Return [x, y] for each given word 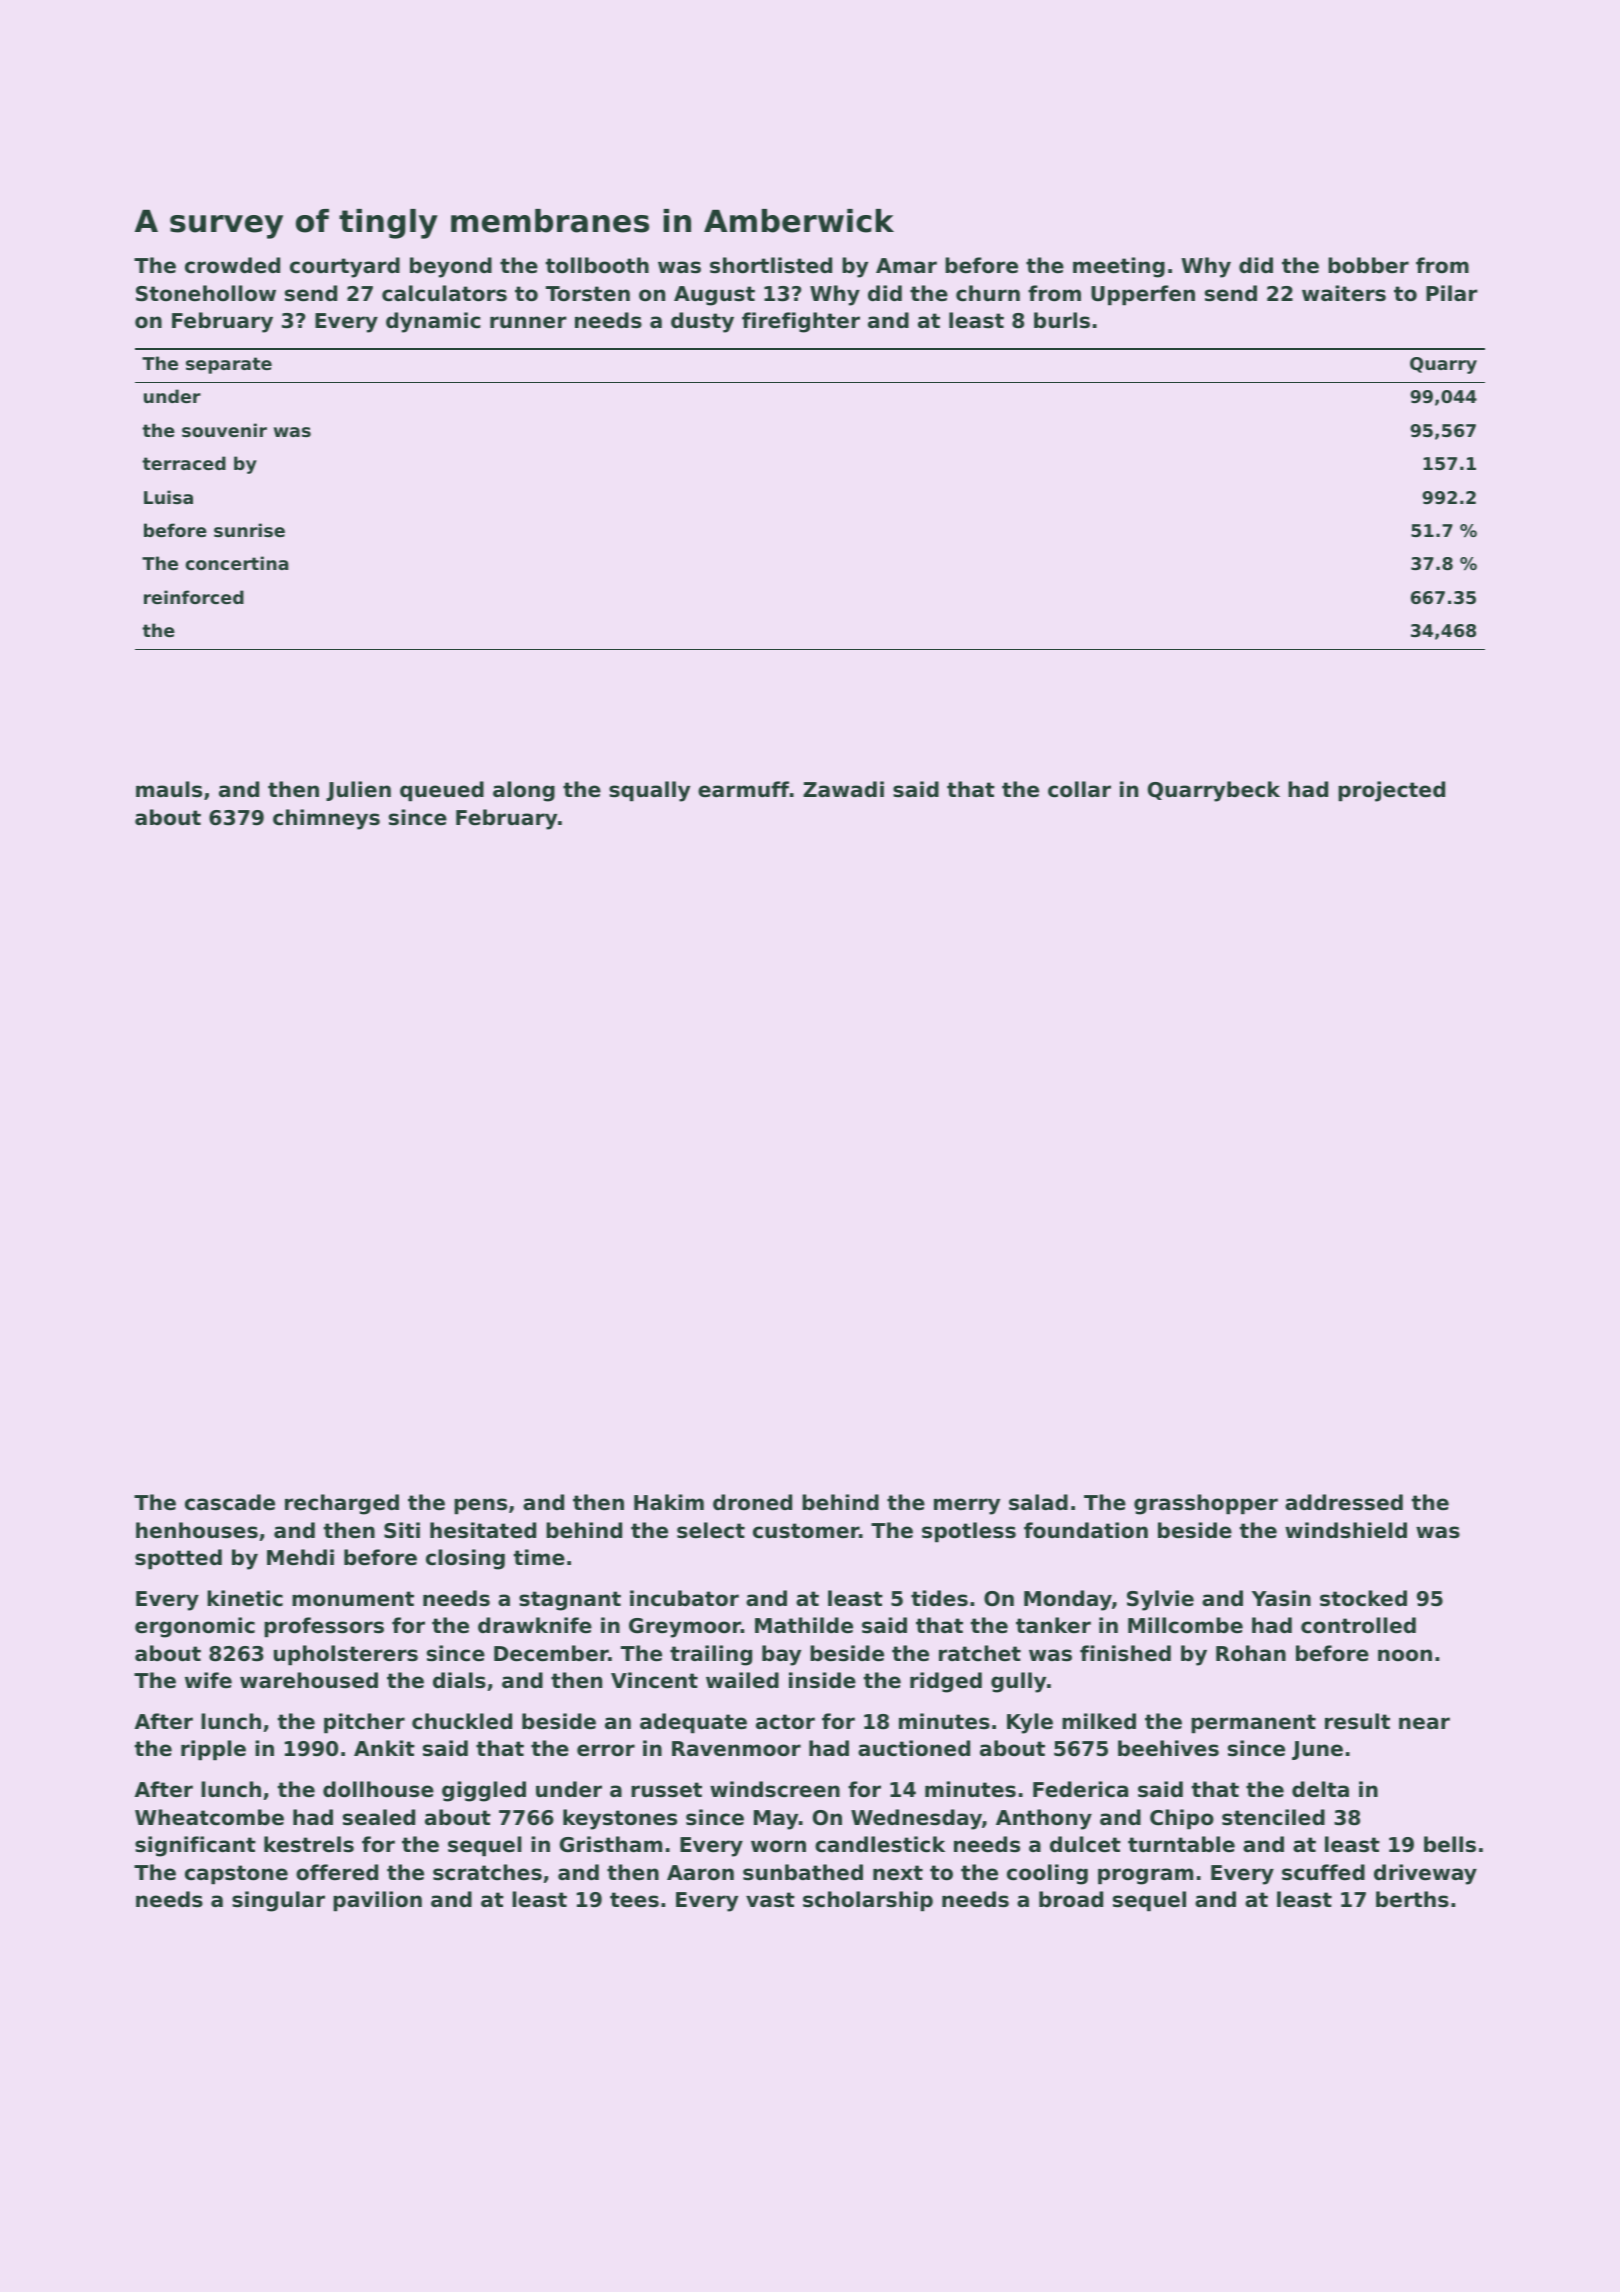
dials [459, 1680]
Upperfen [1143, 295]
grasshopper [1206, 1504]
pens [480, 1506]
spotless [969, 1532]
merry [967, 1506]
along [524, 791]
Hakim [669, 1502]
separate [229, 365]
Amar [906, 265]
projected [1391, 791]
